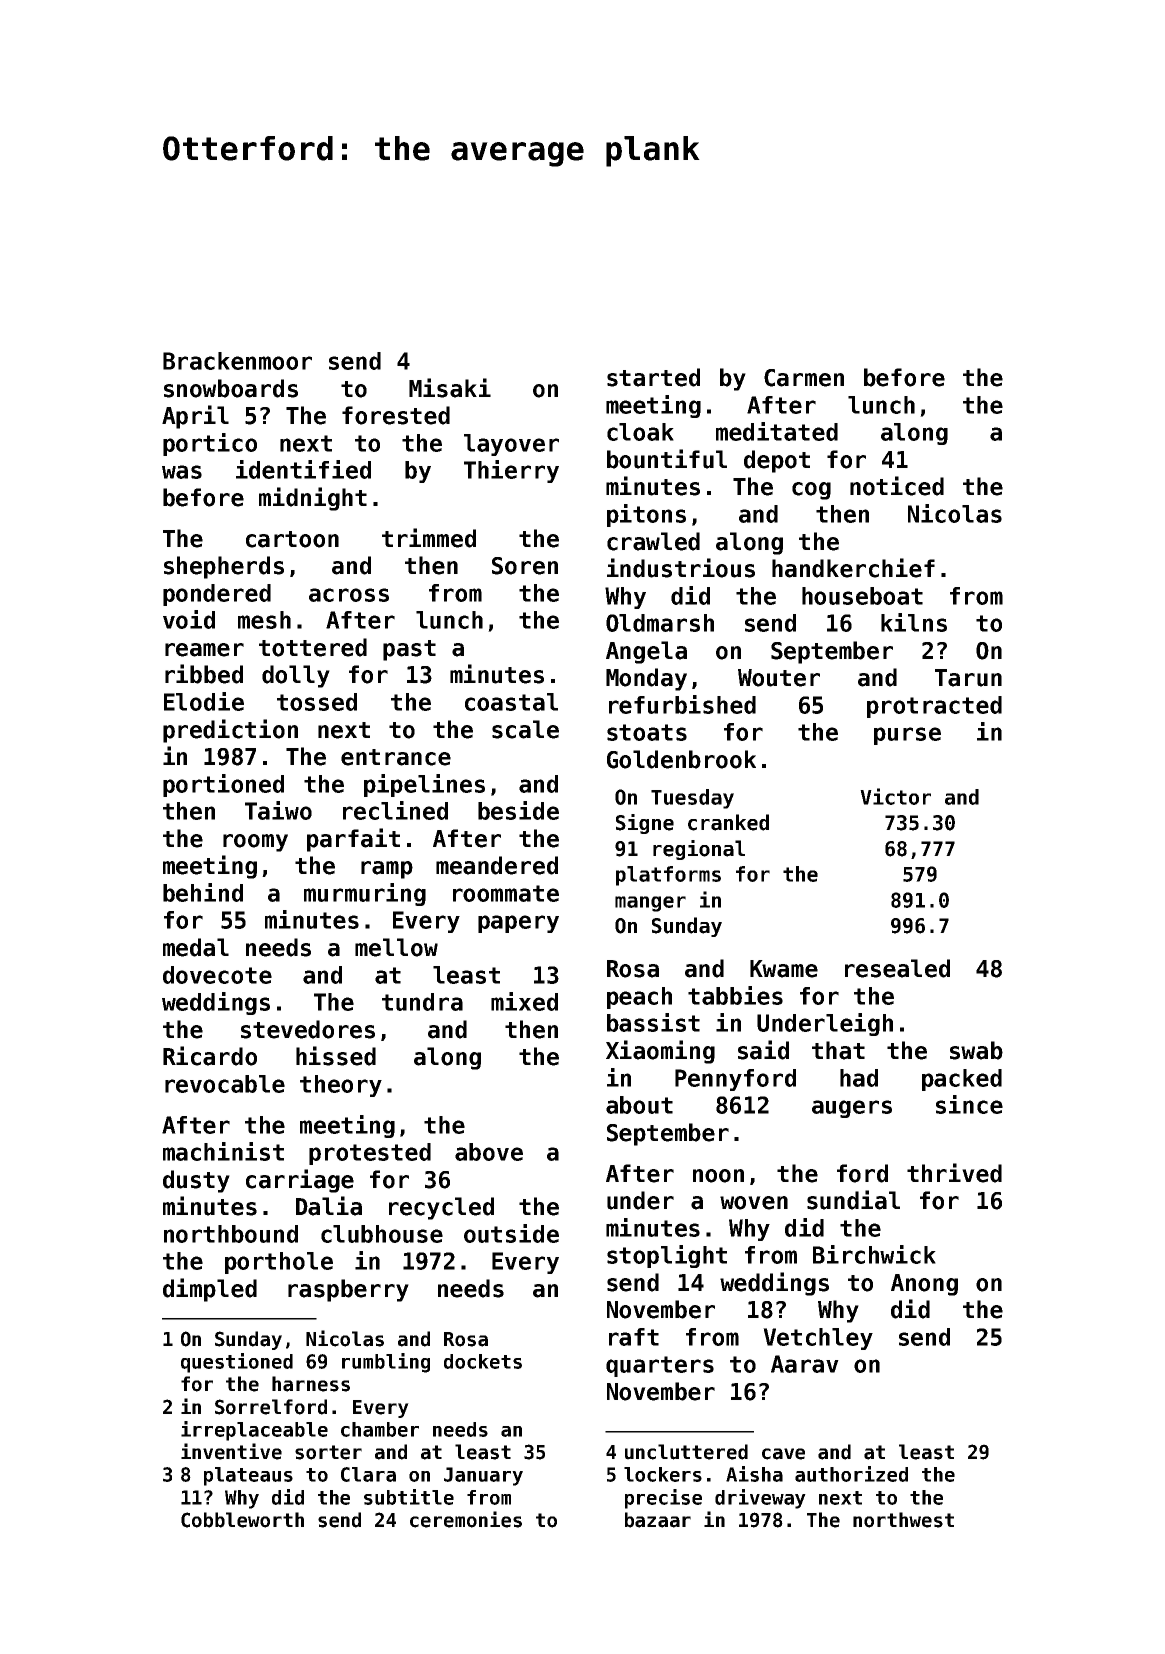 The image size is (1165, 1654). Describe the element at coordinates (450, 388) in the screenshot. I see `Misaki` at that location.
